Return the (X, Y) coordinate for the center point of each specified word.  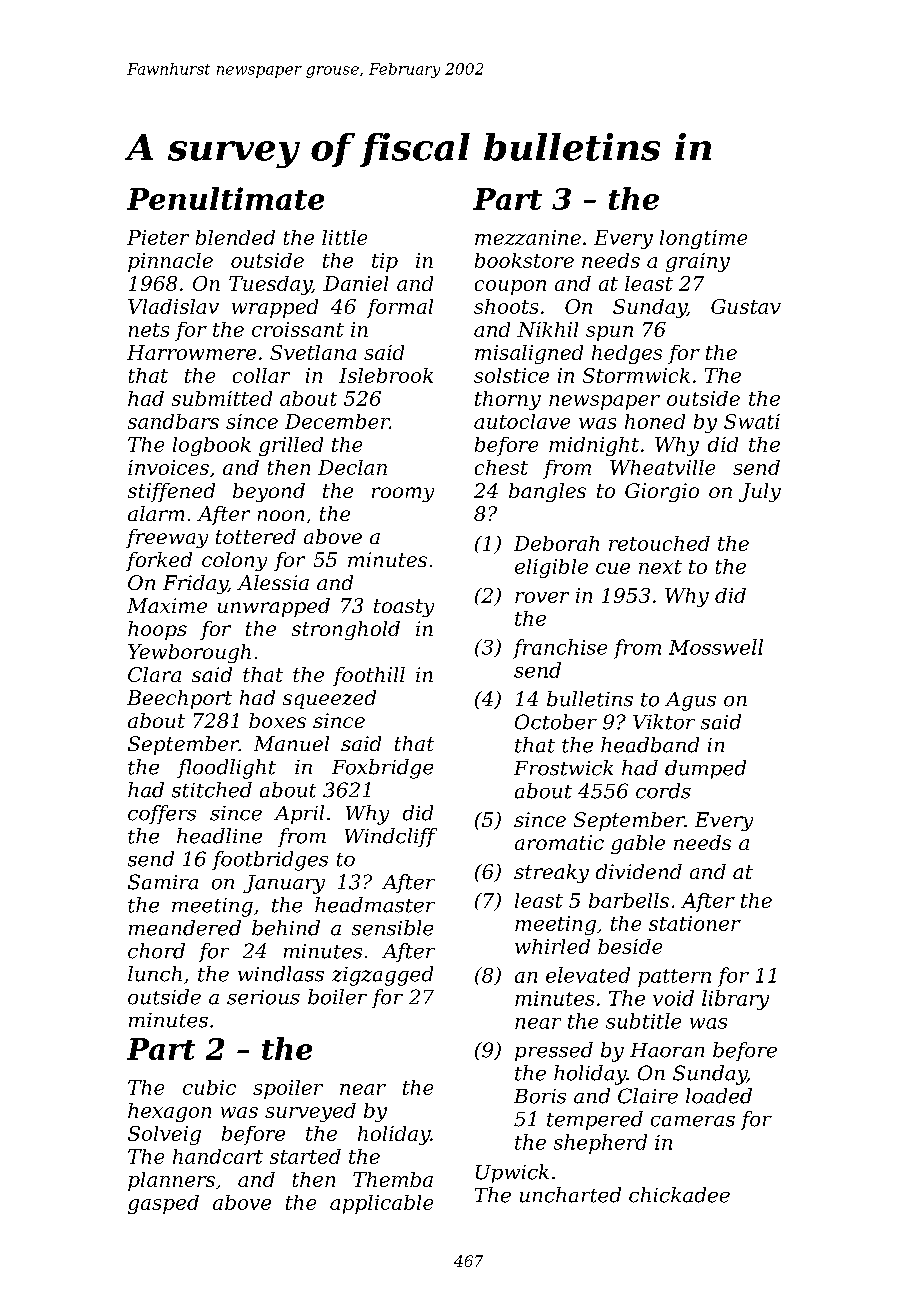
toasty (404, 608)
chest (501, 467)
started (305, 1156)
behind (286, 928)
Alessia (273, 582)
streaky (551, 873)
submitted (222, 398)
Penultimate (225, 198)
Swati (752, 421)
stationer (695, 923)
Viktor (664, 722)
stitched (212, 790)
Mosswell (716, 647)
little (344, 237)
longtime (703, 239)
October (556, 722)
